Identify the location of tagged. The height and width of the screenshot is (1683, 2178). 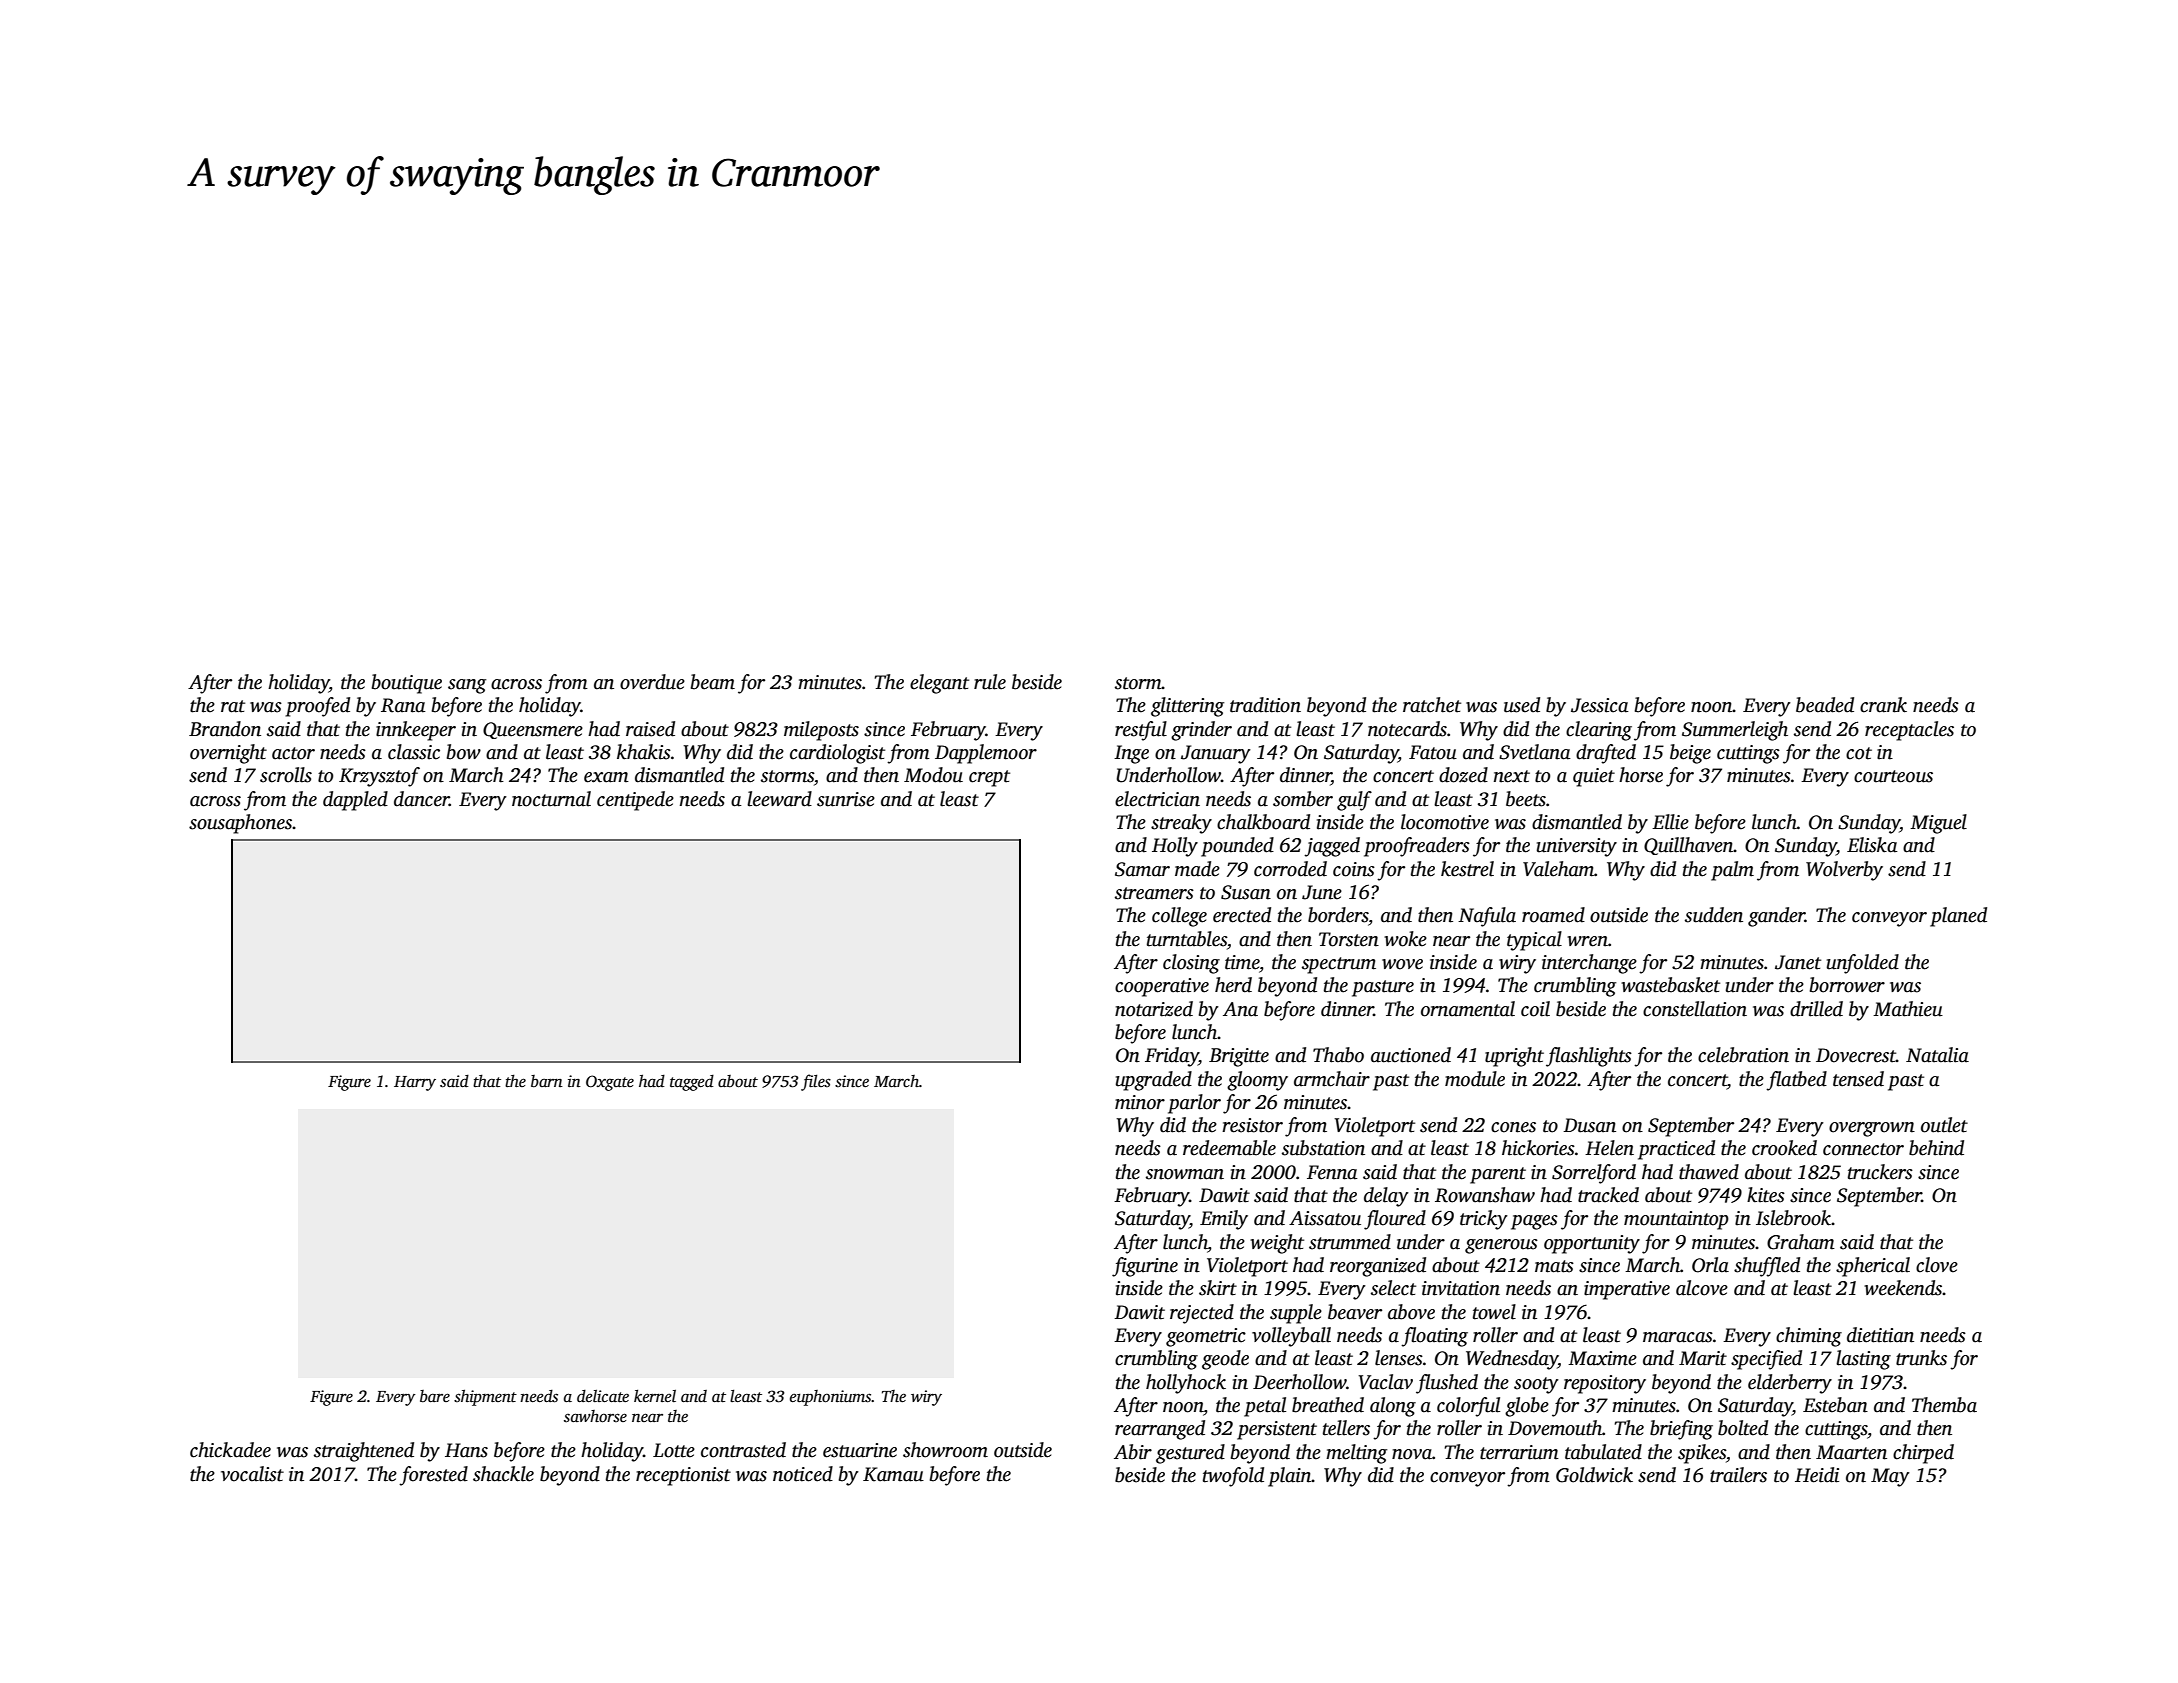
(692, 1083).
